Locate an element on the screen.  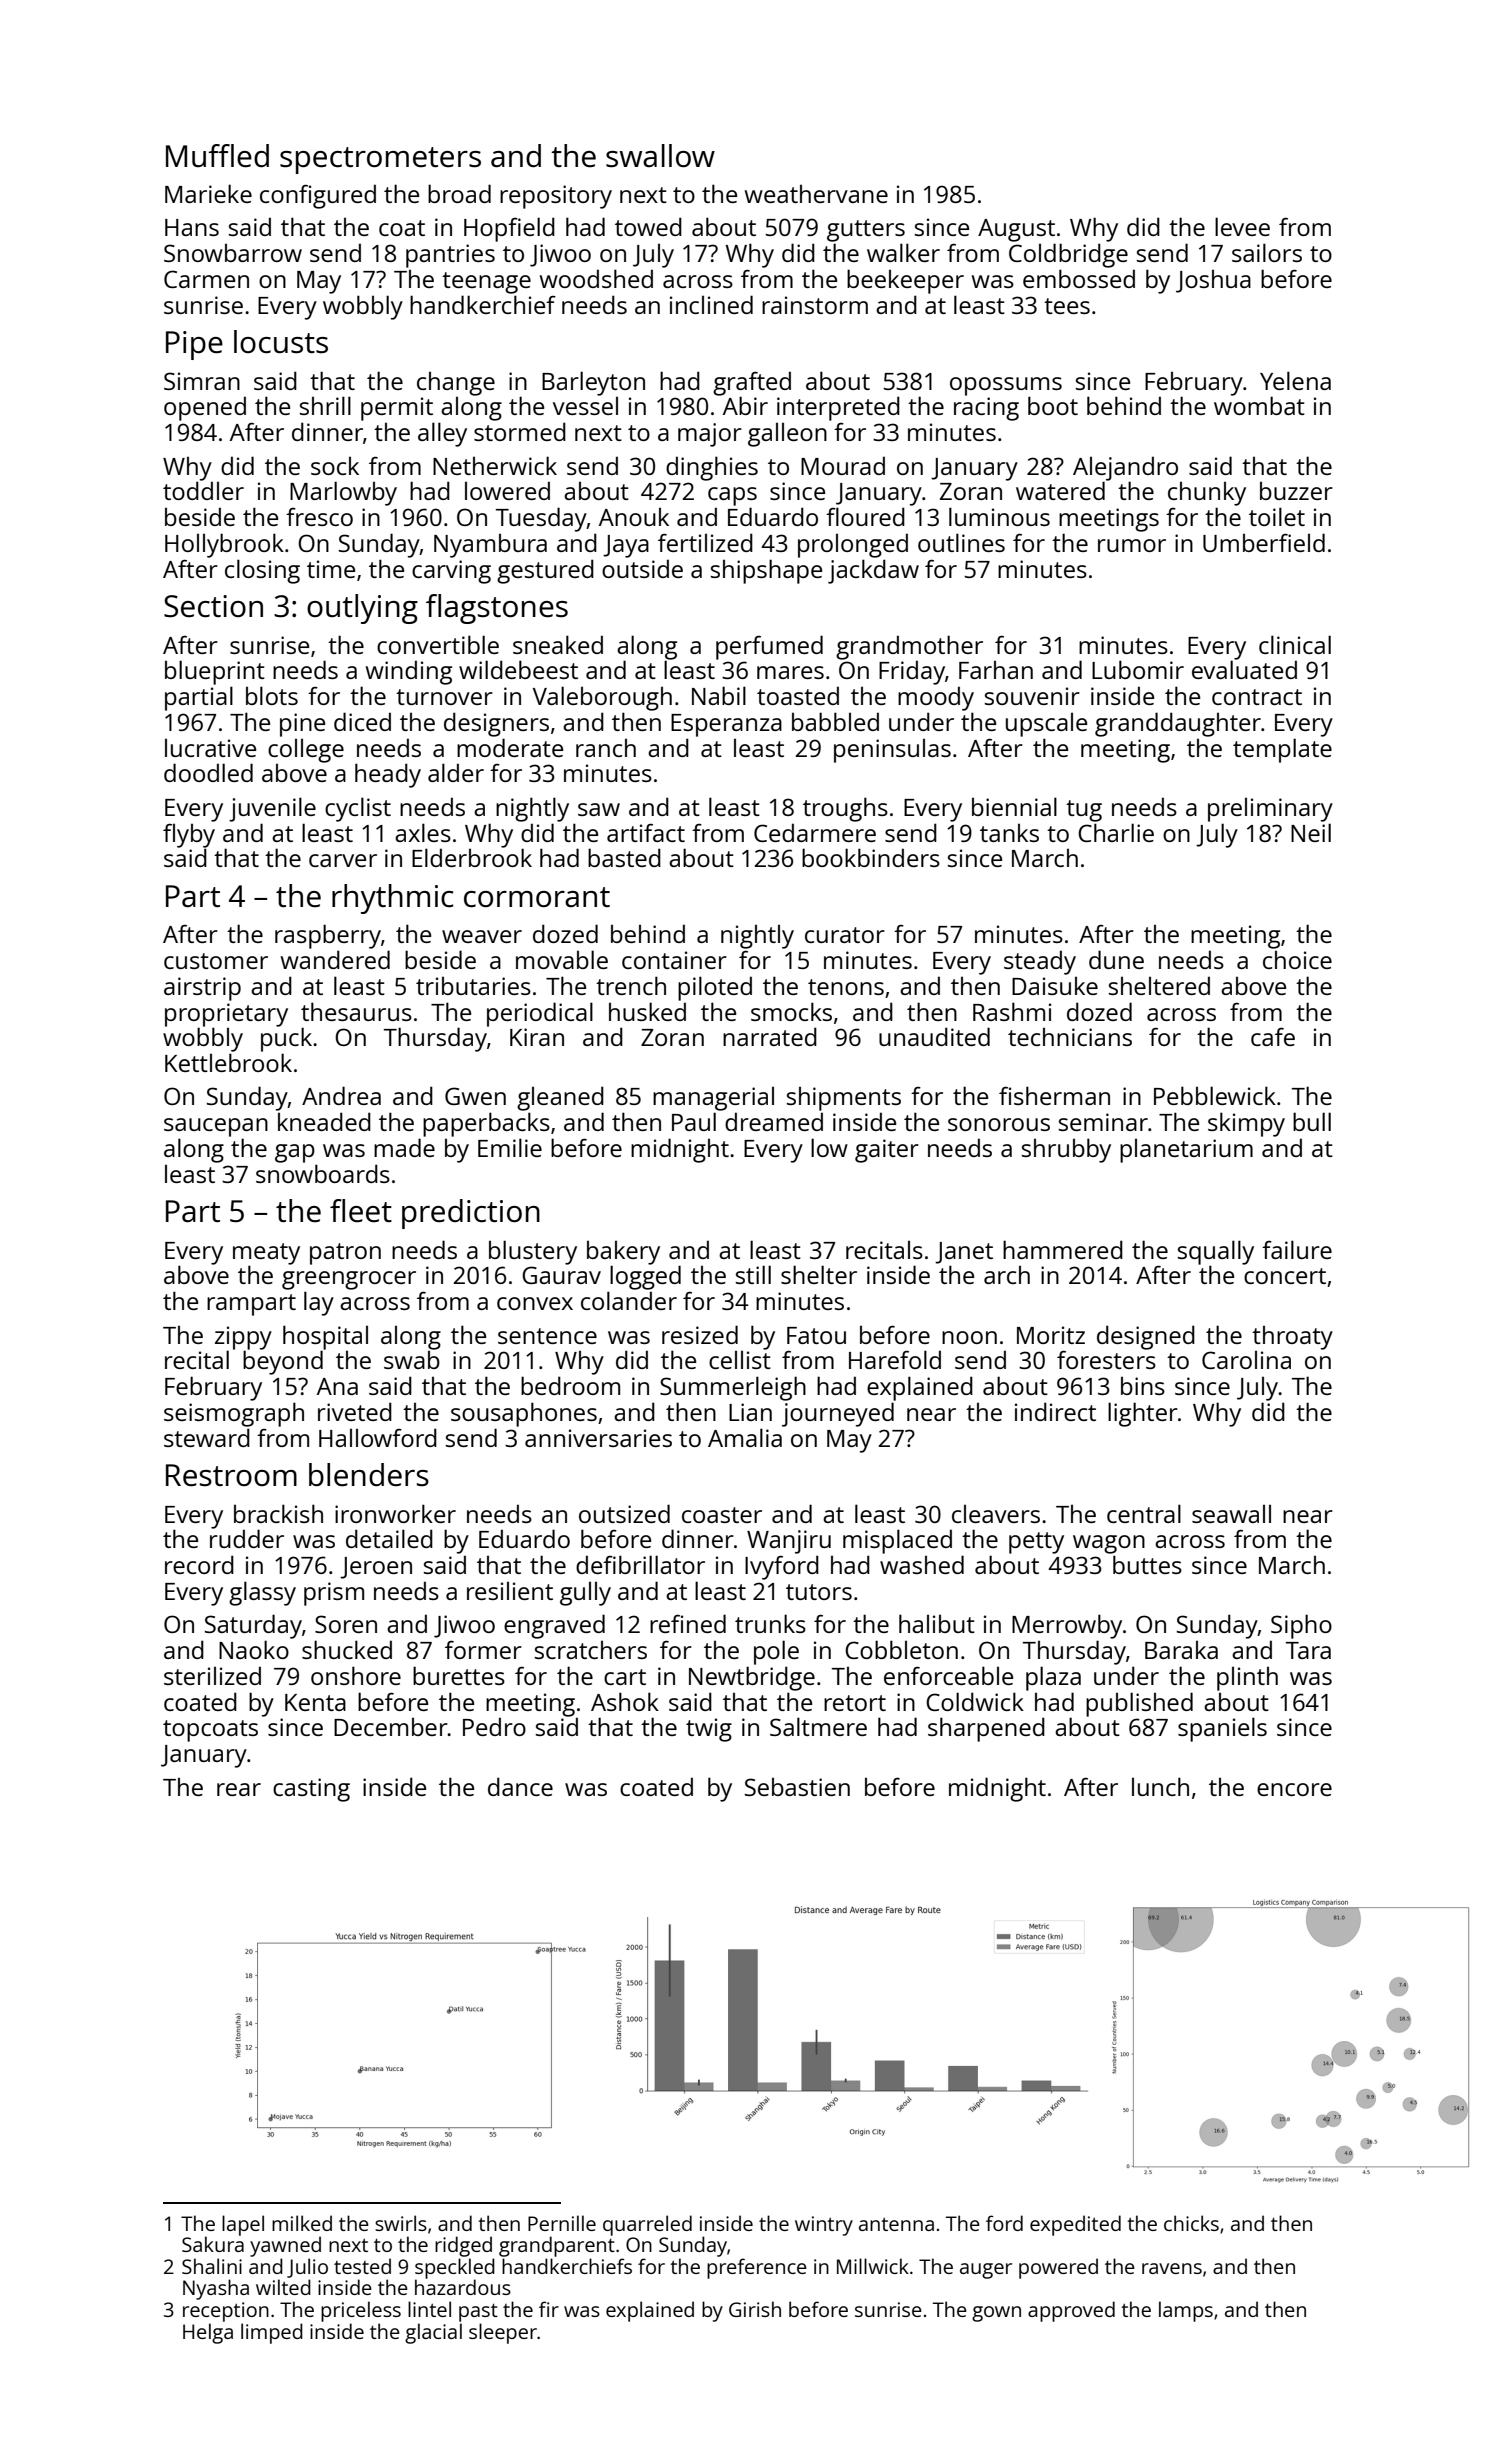
preliminary is located at coordinates (1270, 810).
